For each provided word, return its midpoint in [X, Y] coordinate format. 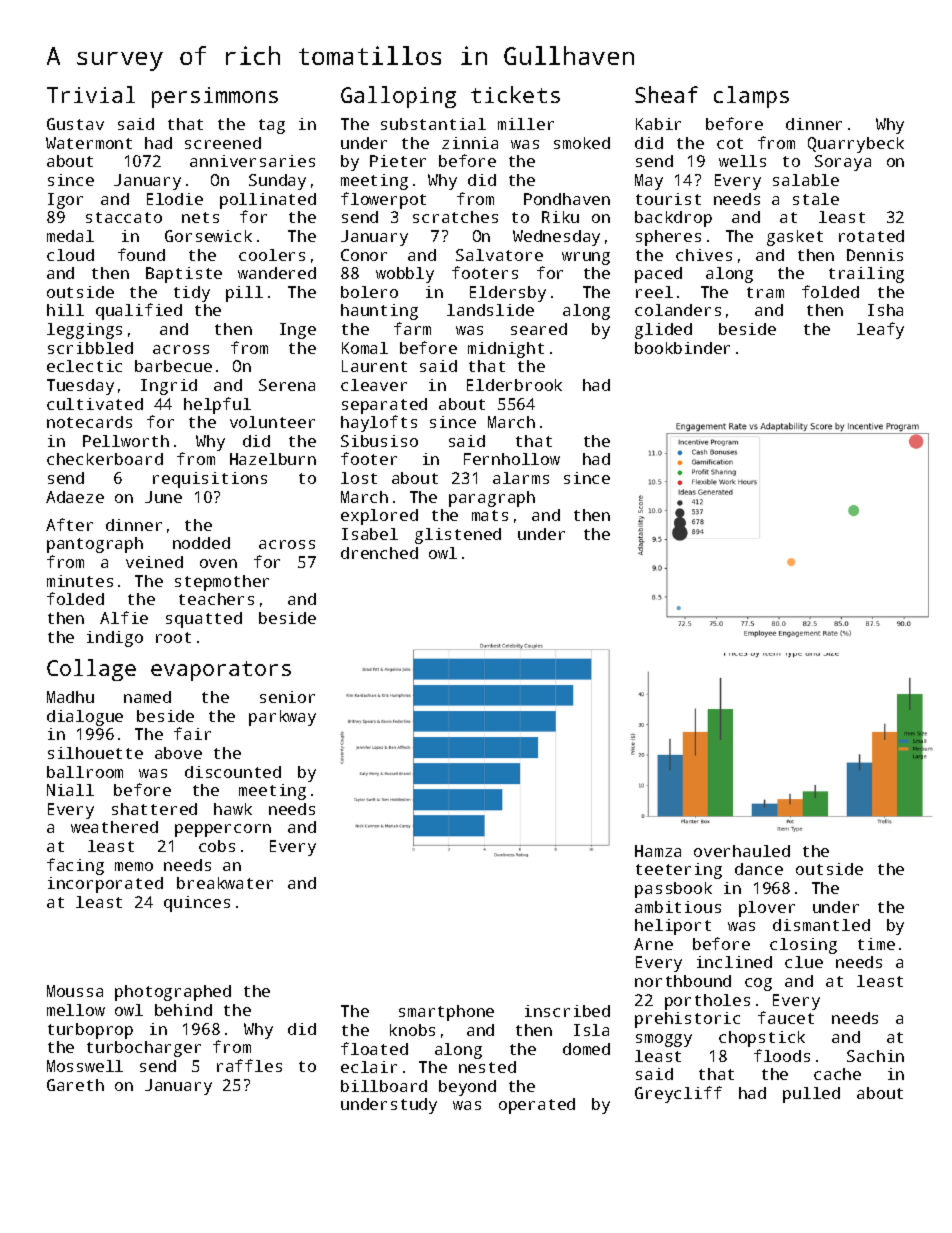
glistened [458, 536]
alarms [521, 478]
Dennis [875, 255]
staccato [124, 217]
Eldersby [508, 294]
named [147, 697]
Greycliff [678, 1094]
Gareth [75, 1085]
